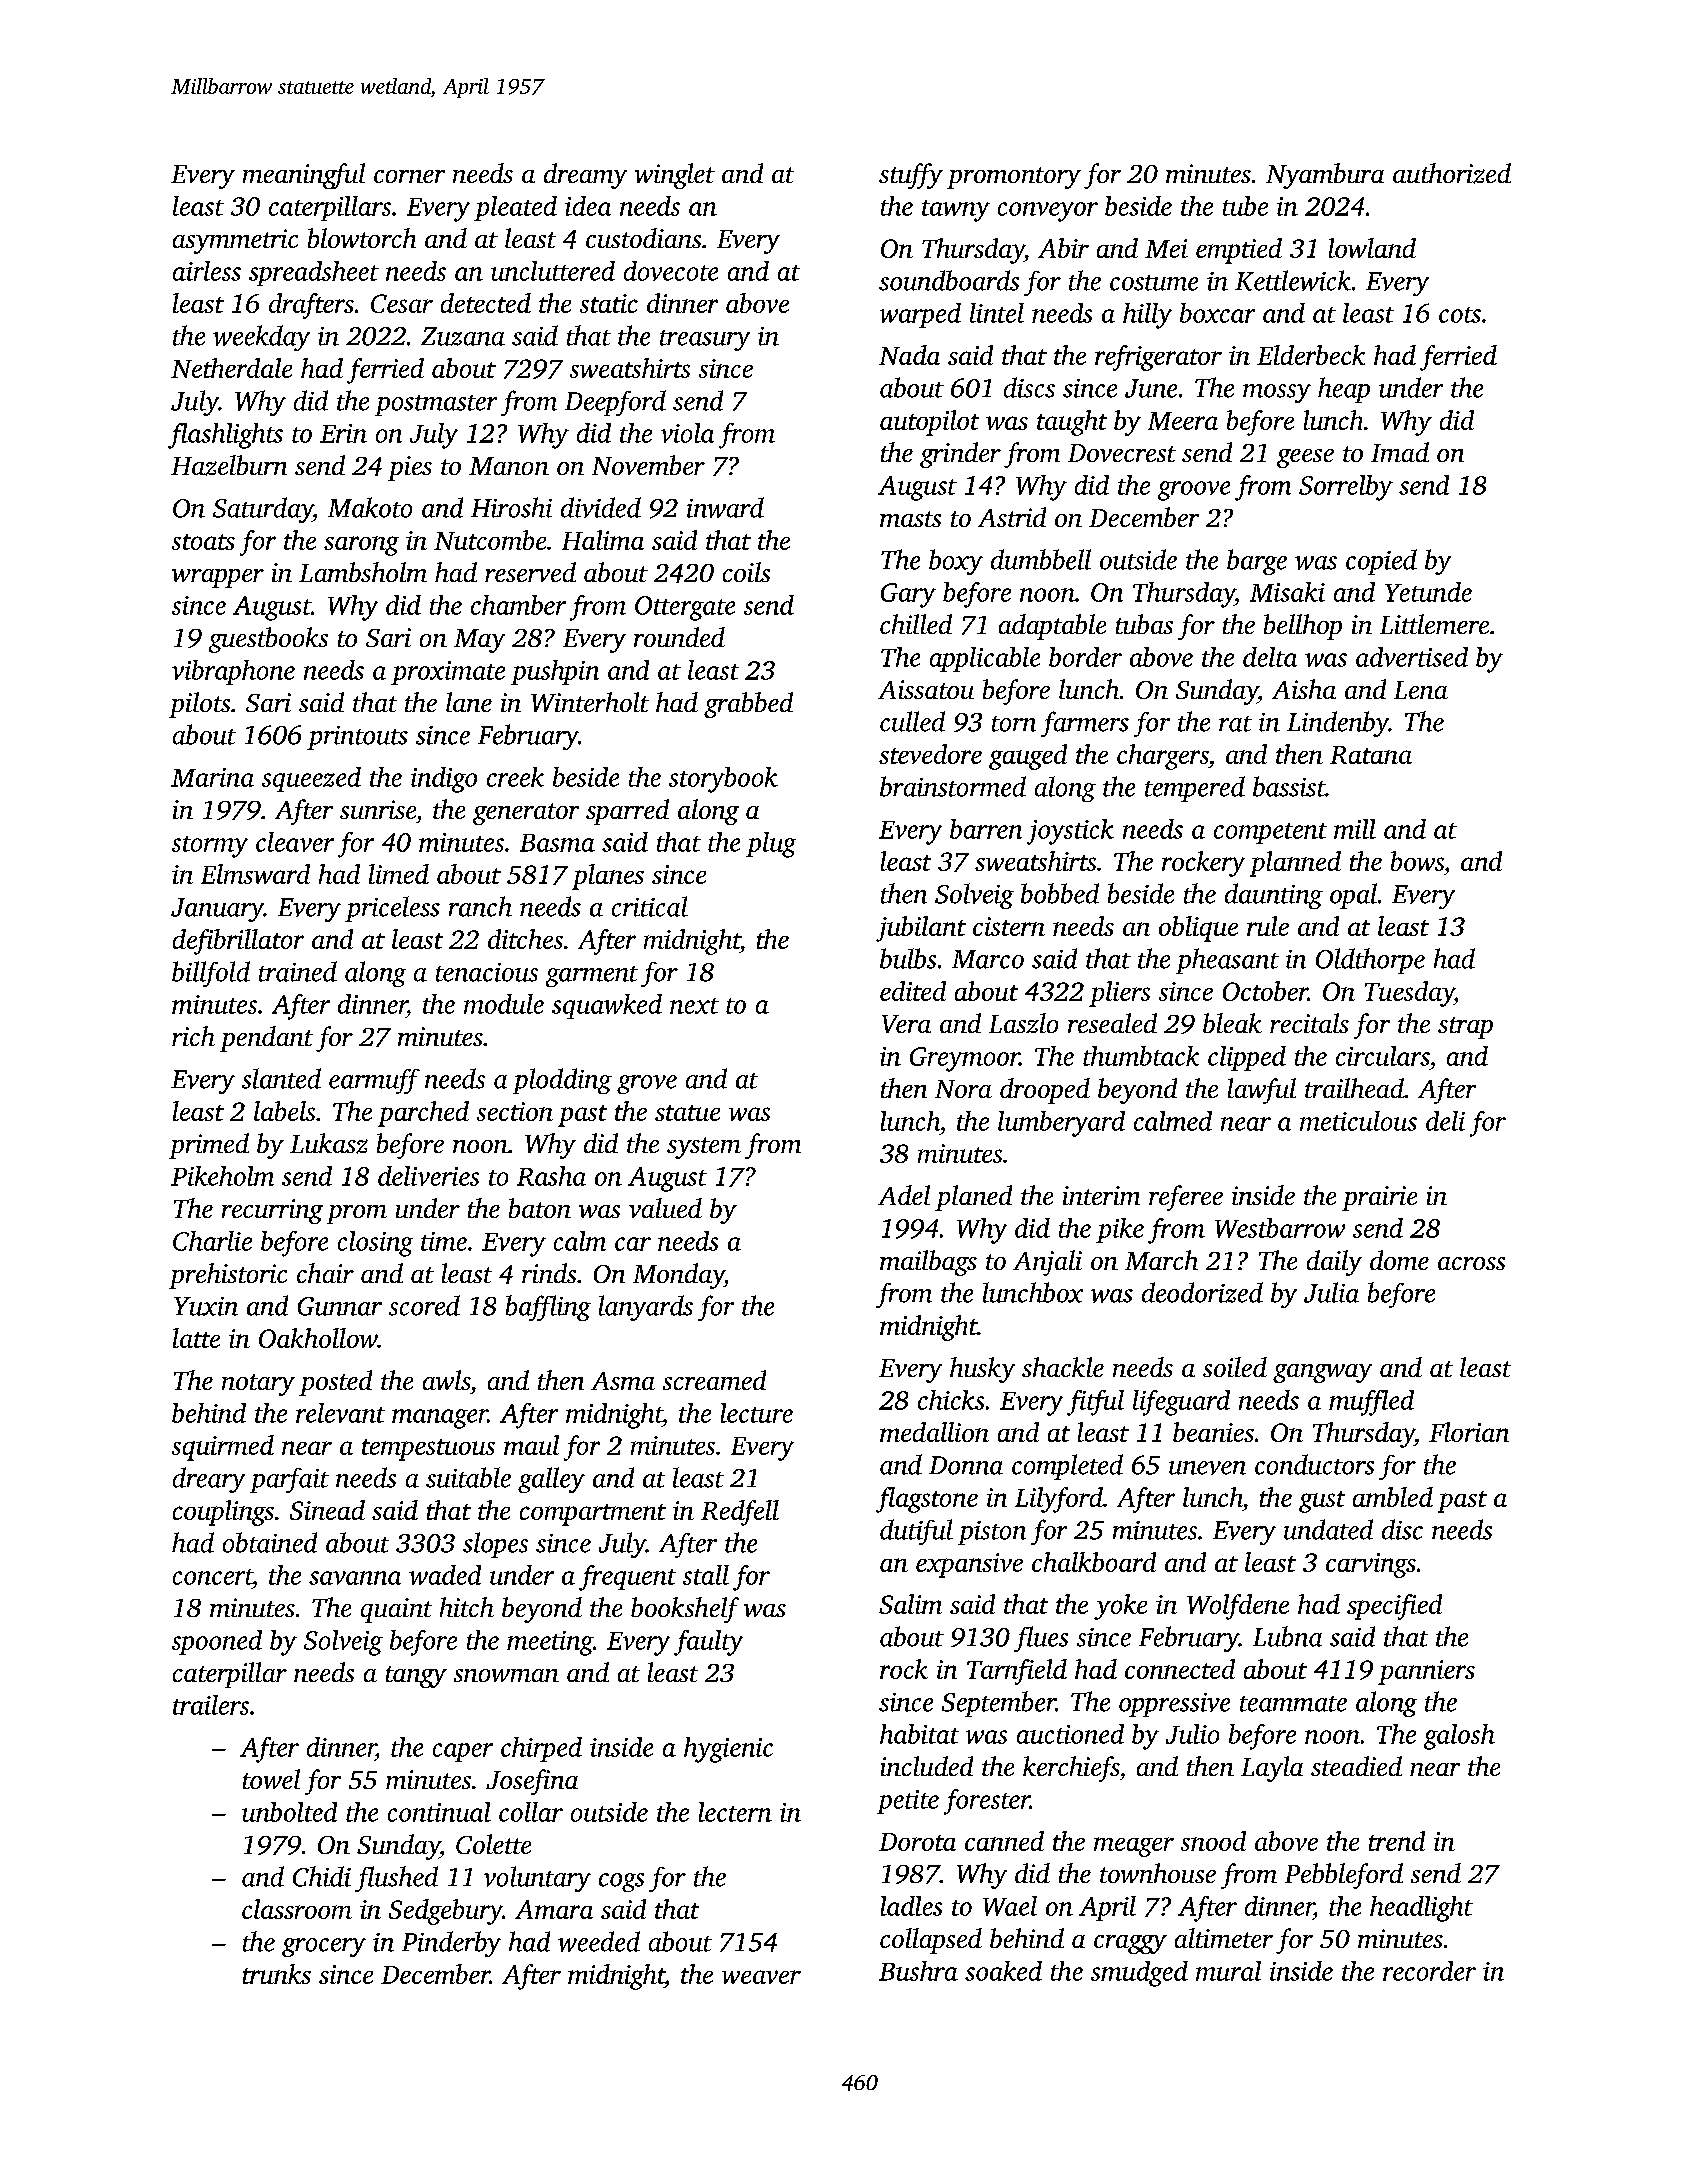 This screenshot has height=2178, width=1683. Describe the element at coordinates (343, 433) in the screenshot. I see `Erin` at that location.
